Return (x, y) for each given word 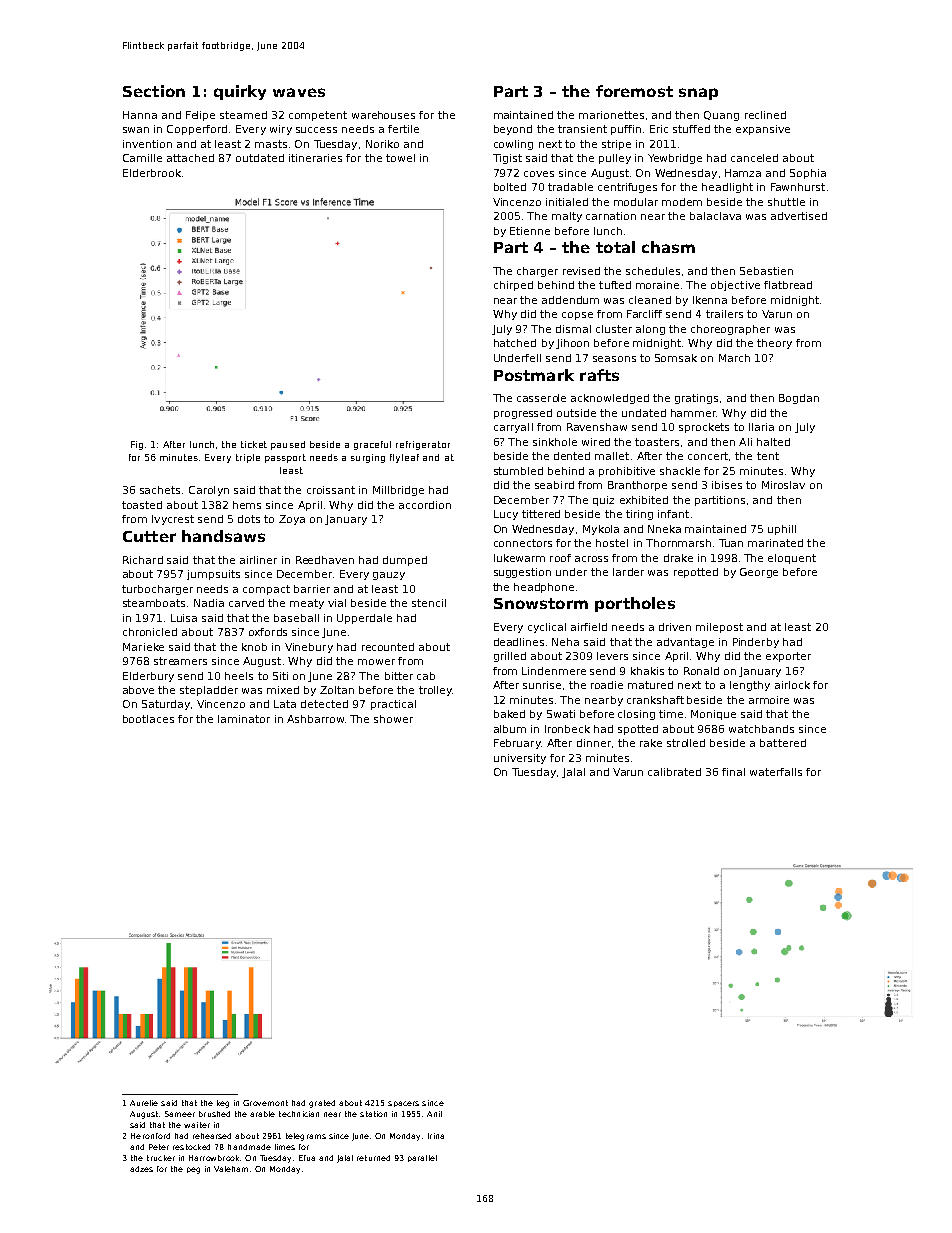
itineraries (315, 158)
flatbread (788, 285)
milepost (719, 628)
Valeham (231, 1169)
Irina (436, 1136)
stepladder (209, 691)
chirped (513, 286)
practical (393, 705)
